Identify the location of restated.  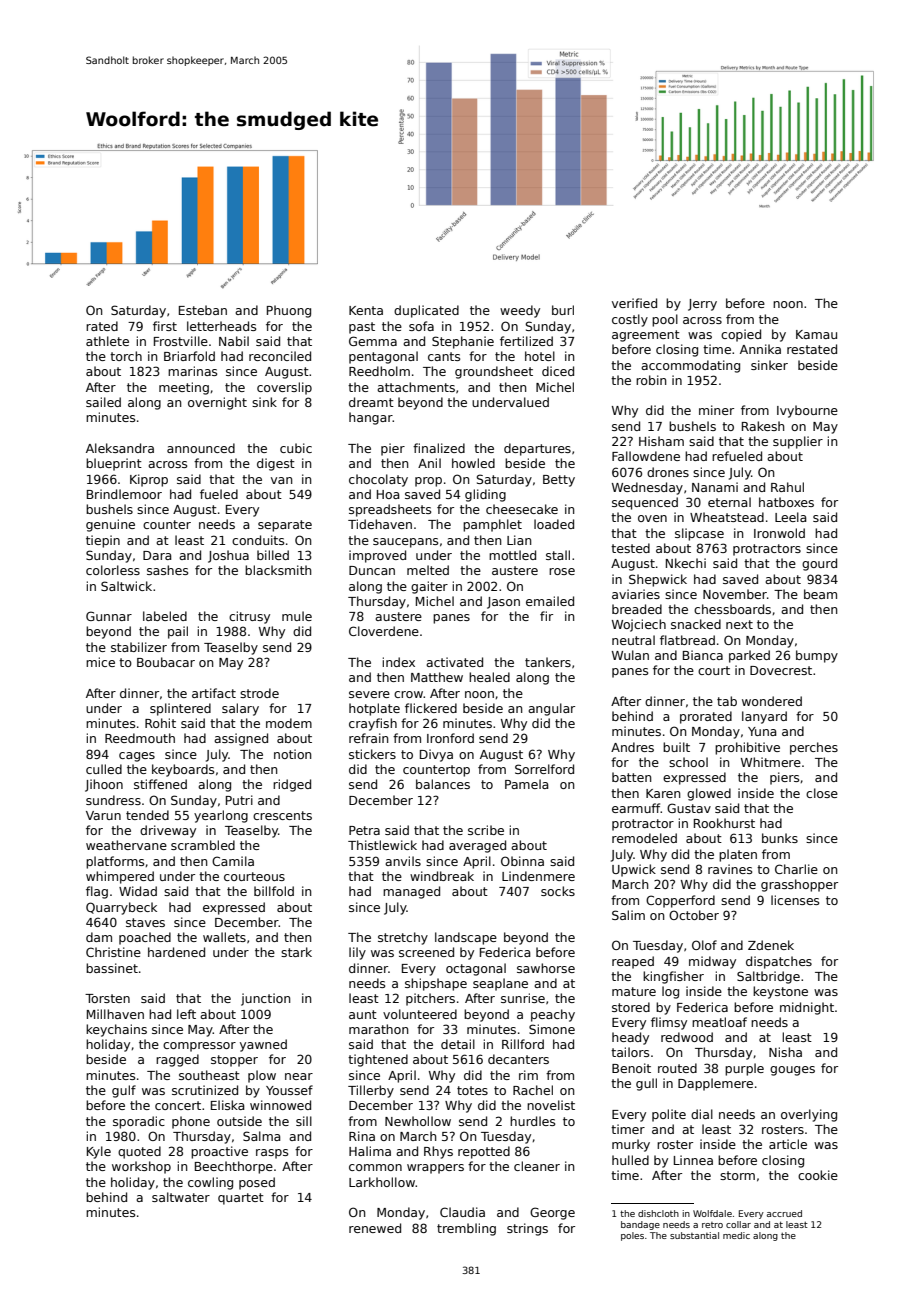
(812, 349).
